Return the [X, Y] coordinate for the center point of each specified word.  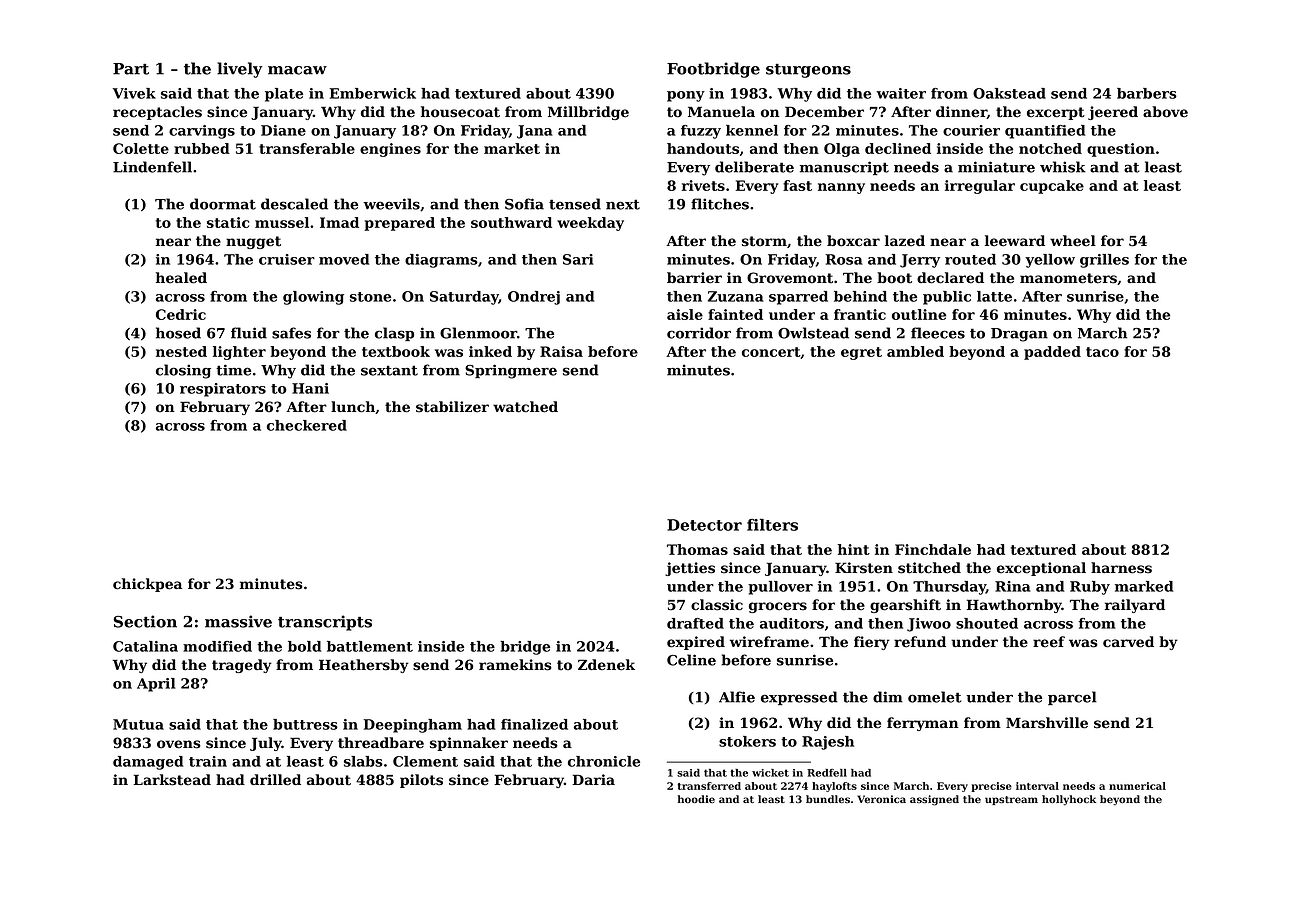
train [208, 761]
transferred [709, 786]
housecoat [460, 112]
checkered [307, 425]
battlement [370, 646]
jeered [1113, 113]
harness [1121, 568]
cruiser [287, 259]
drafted [695, 623]
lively [239, 70]
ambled [915, 351]
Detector [704, 525]
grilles [1104, 261]
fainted [735, 314]
